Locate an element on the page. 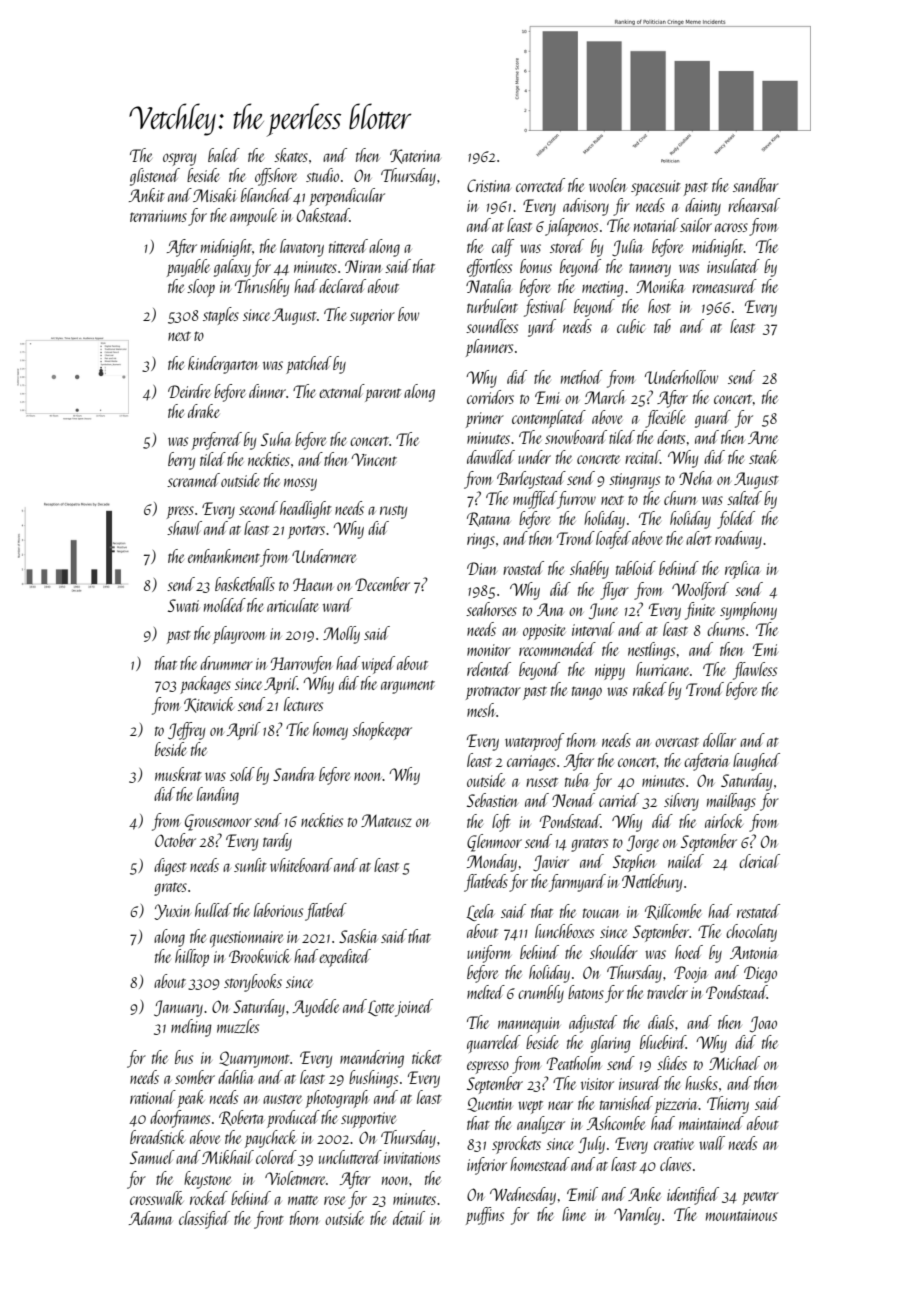 The height and width of the image is (1316, 908). detail is located at coordinates (409, 1218).
